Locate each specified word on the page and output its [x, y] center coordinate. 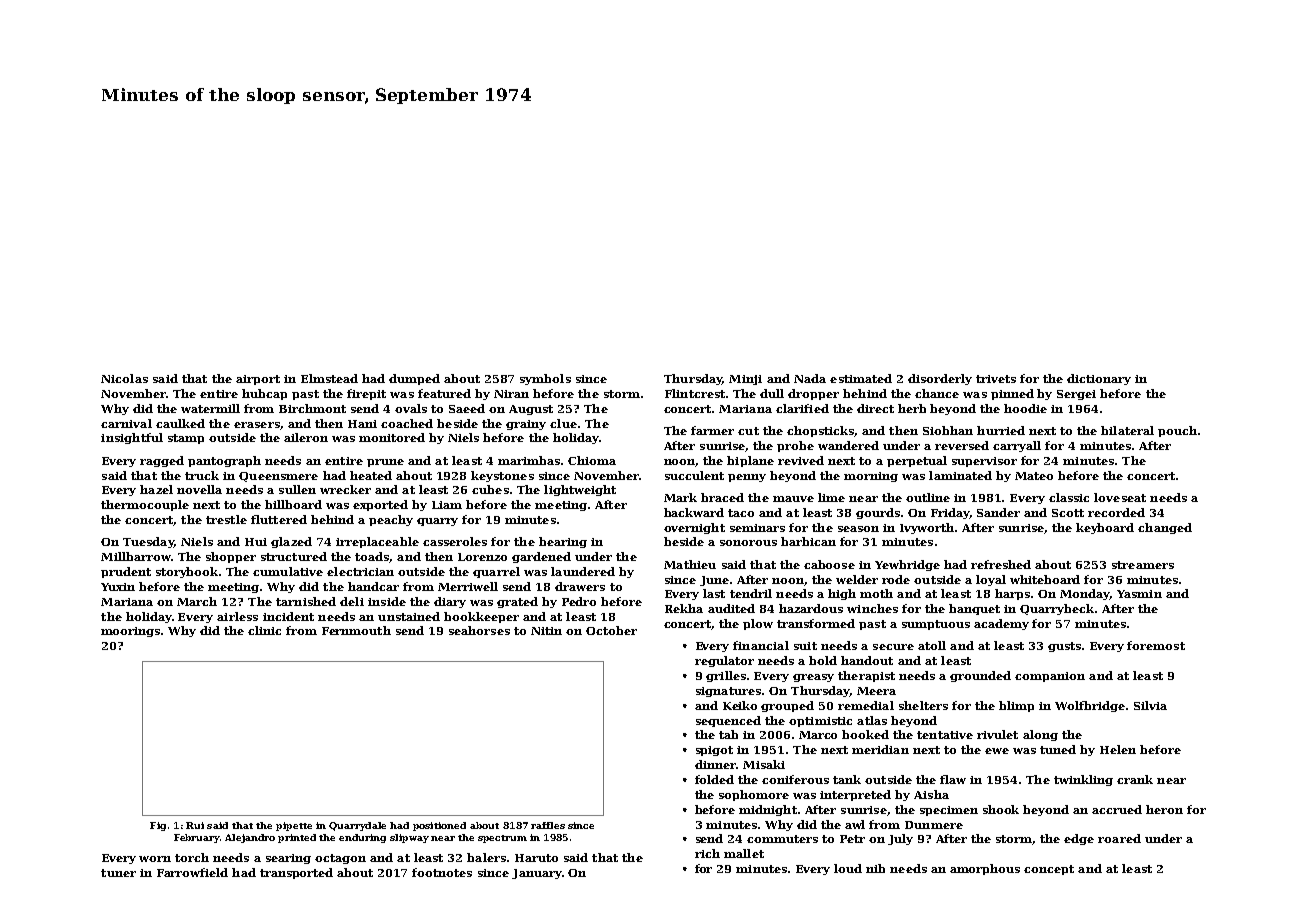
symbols [545, 379]
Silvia [1150, 705]
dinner [715, 764]
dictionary [1099, 379]
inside [387, 601]
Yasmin [1139, 594]
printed [297, 838]
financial [761, 645]
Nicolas [124, 378]
